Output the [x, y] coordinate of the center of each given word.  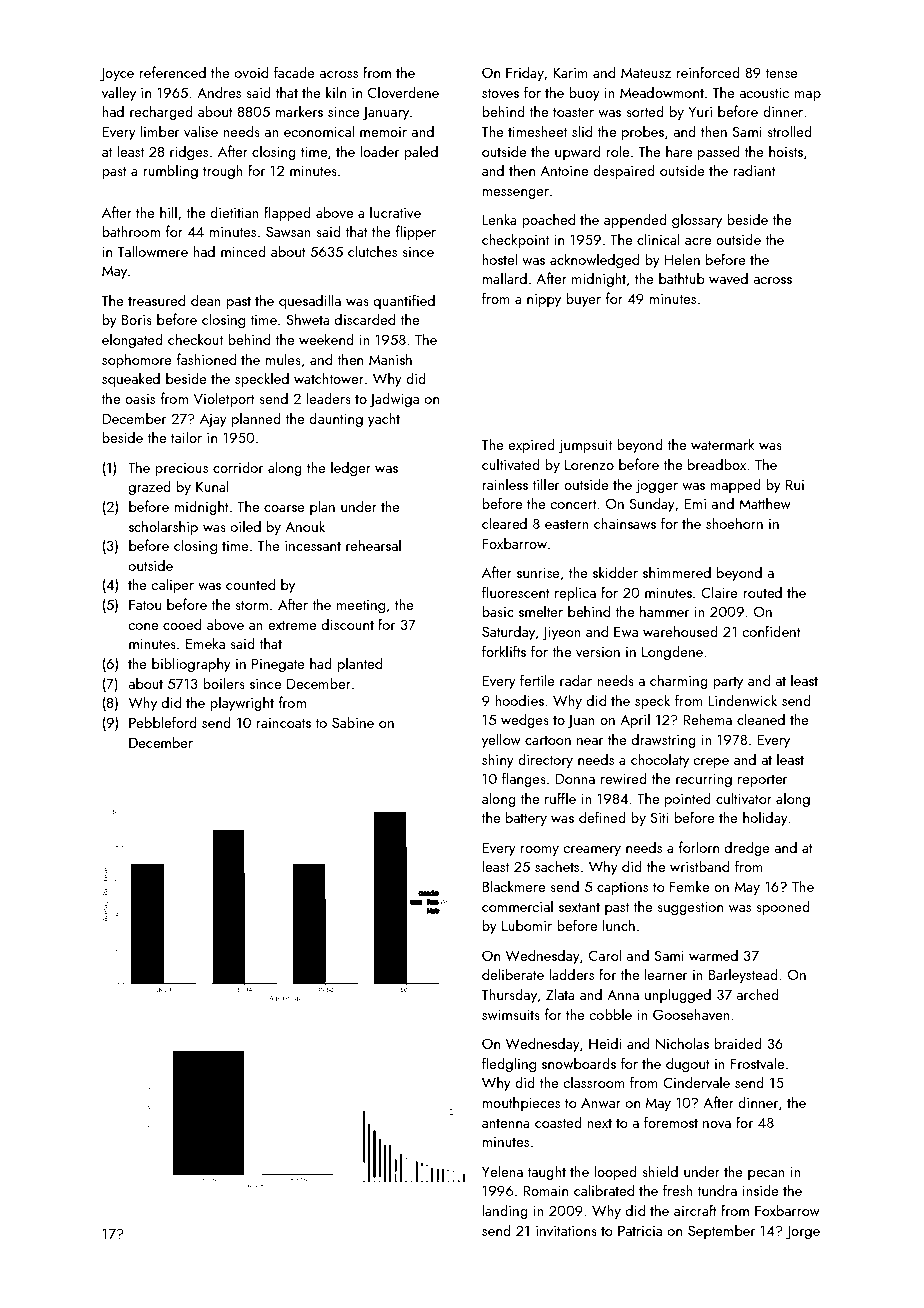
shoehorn [734, 523]
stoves [500, 93]
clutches [372, 251]
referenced [172, 72]
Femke [689, 886]
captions [622, 888]
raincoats [283, 723]
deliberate [513, 974]
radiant [754, 170]
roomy [539, 851]
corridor [238, 467]
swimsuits [511, 1014]
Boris [137, 319]
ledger [351, 468]
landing [505, 1211]
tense [781, 73]
